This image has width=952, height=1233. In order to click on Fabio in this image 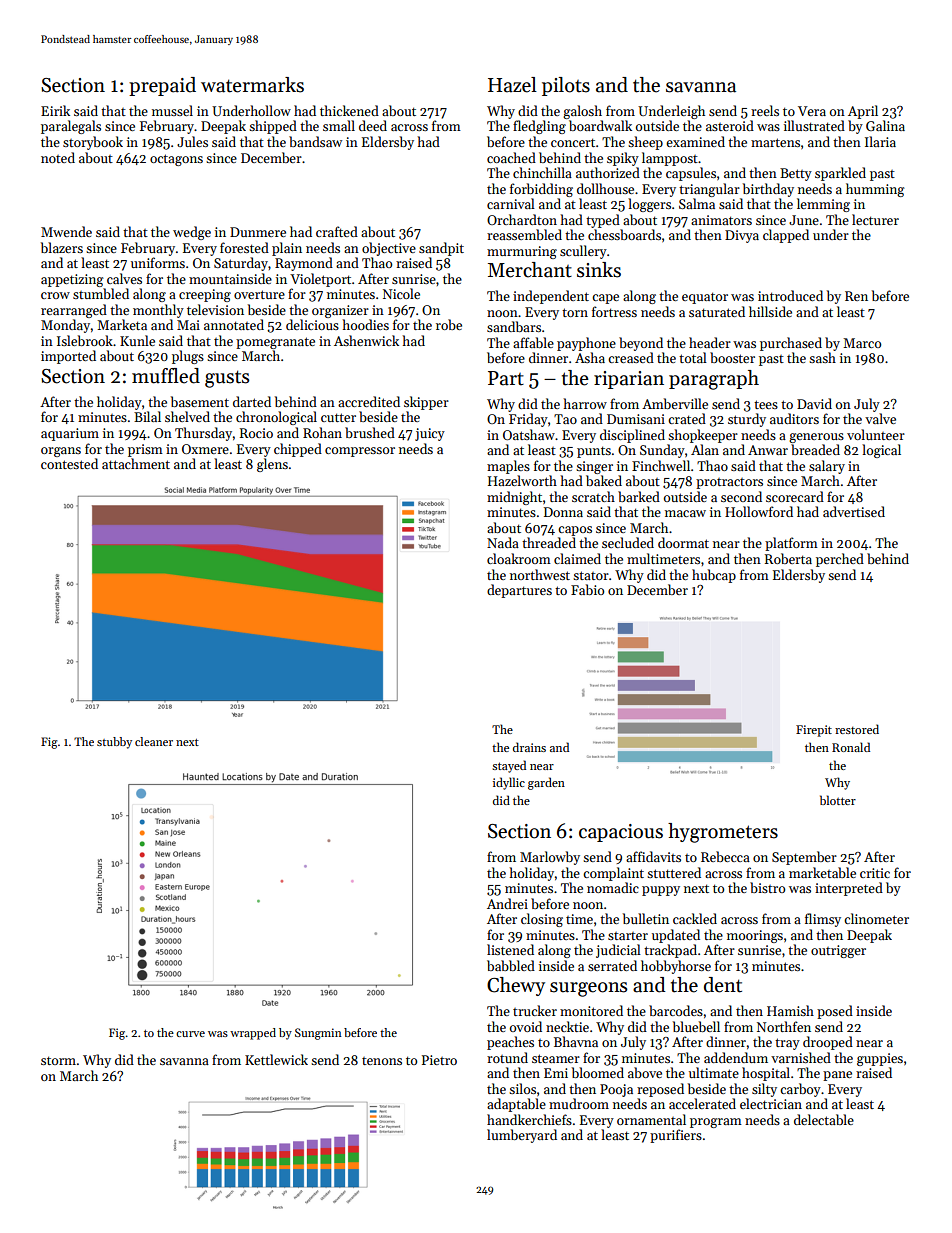, I will do `click(587, 589)`.
